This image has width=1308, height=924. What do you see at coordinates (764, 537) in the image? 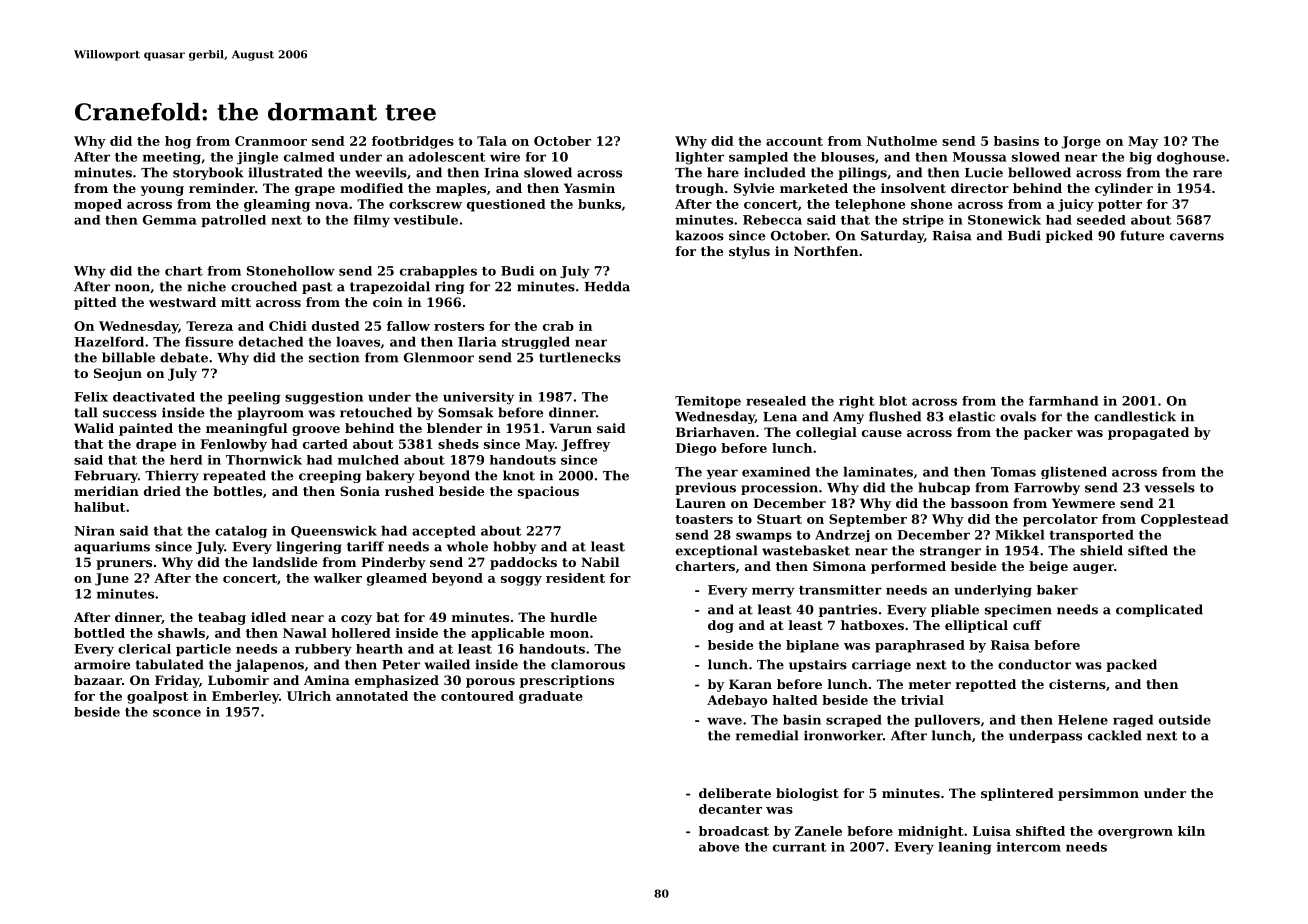
I see `swamps` at bounding box center [764, 537].
